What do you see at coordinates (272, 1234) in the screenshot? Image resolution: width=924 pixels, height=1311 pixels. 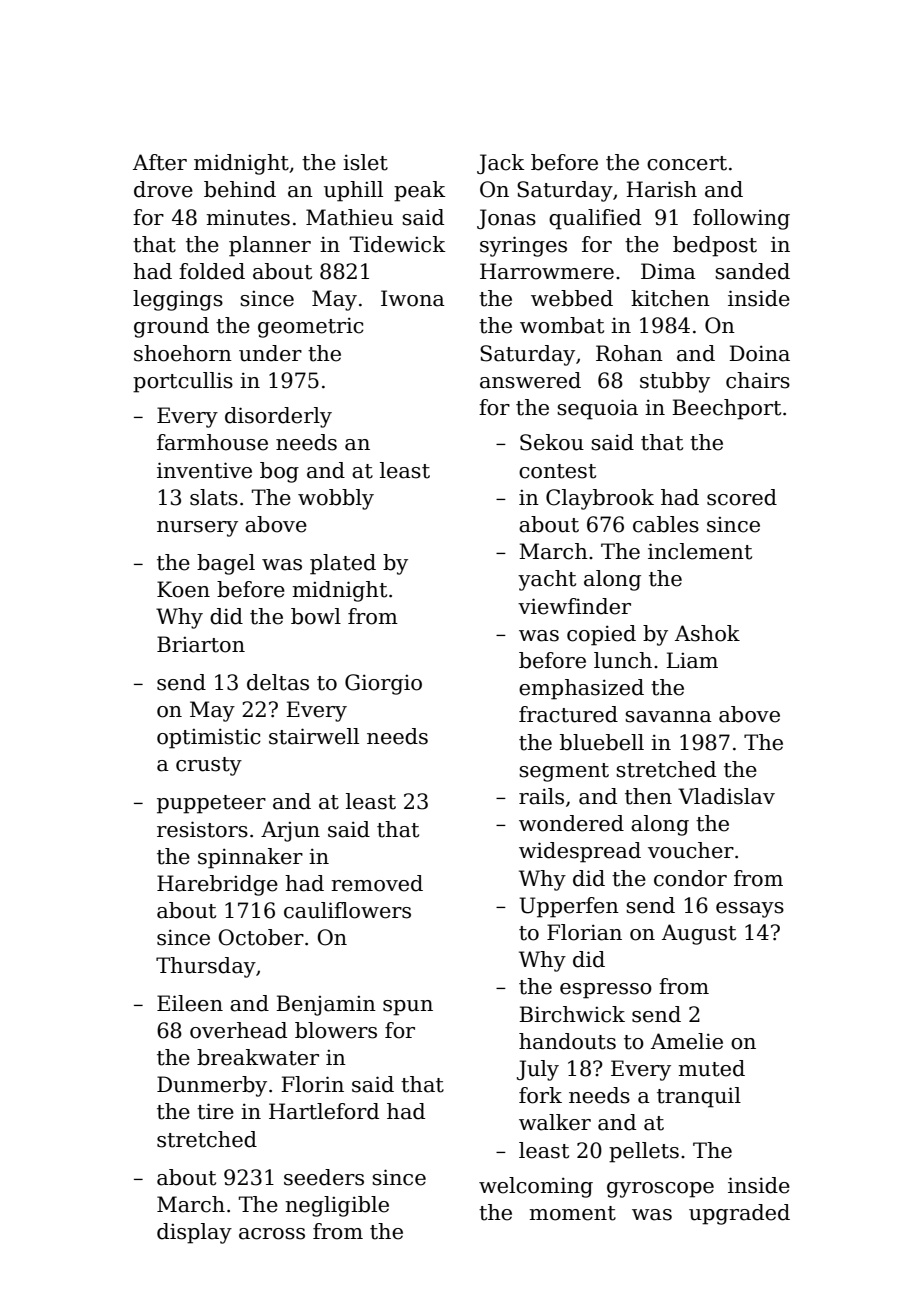 I see `across` at bounding box center [272, 1234].
